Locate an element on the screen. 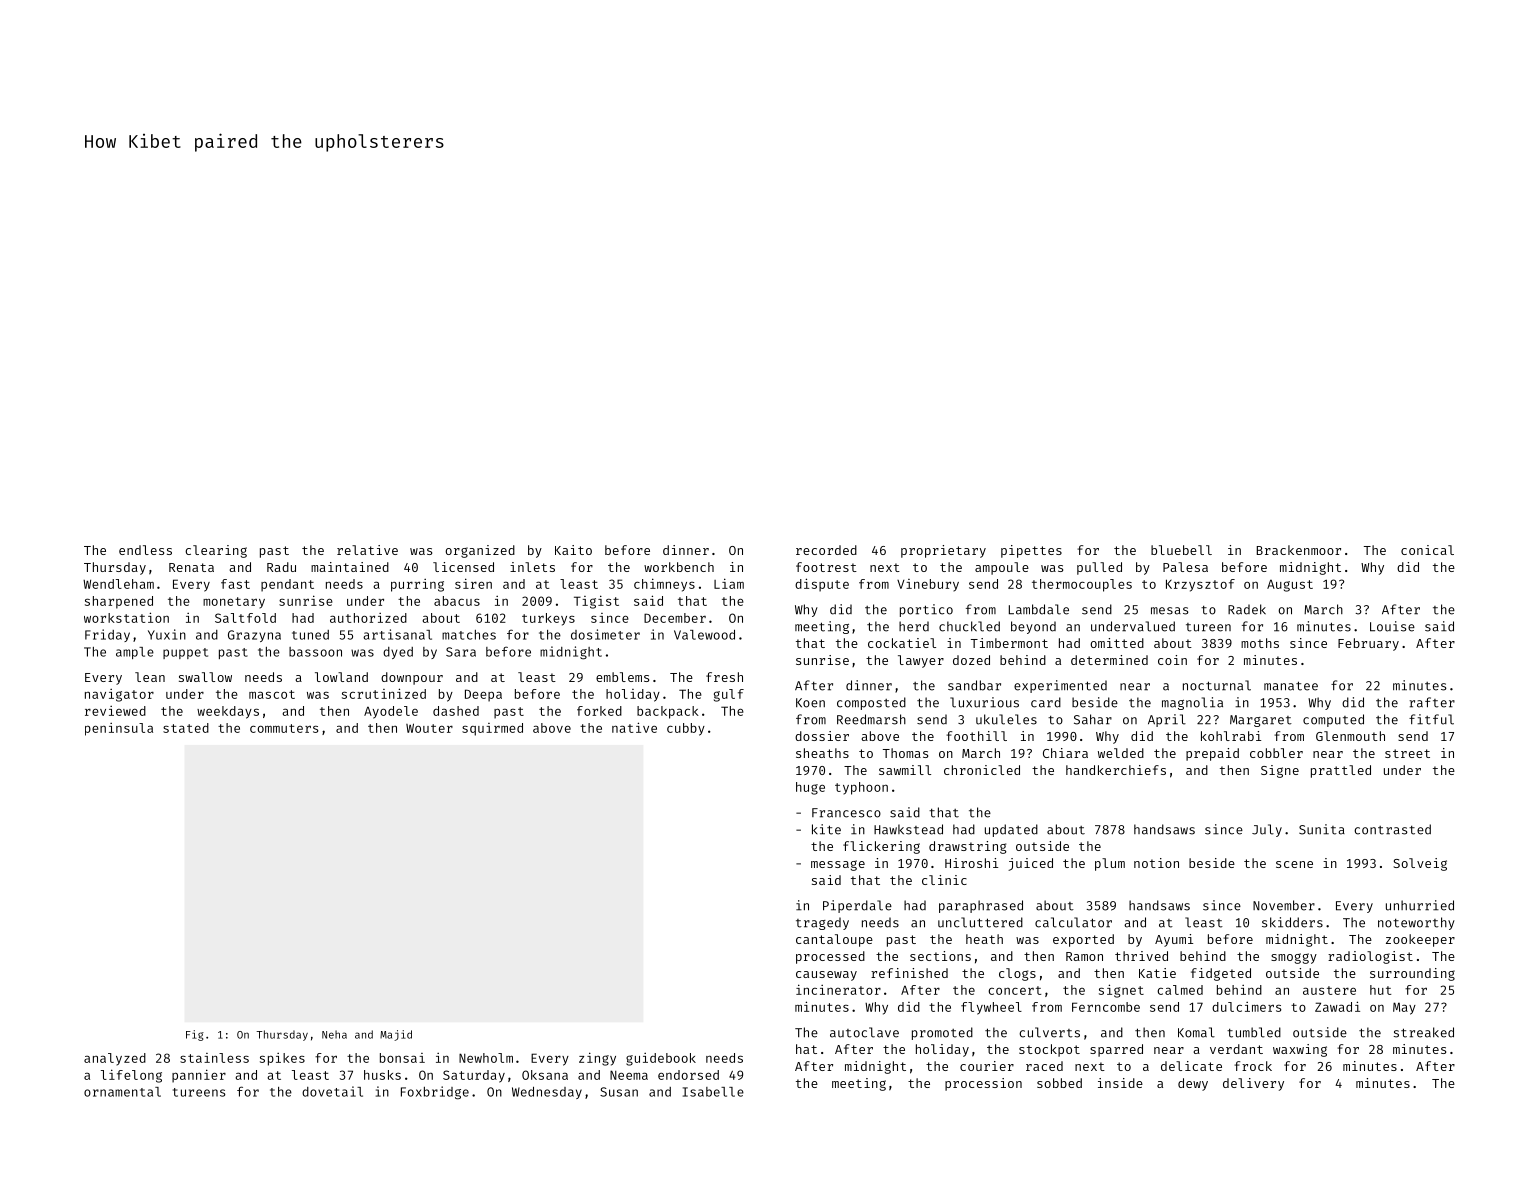 The width and height of the screenshot is (1539, 1189). Liam is located at coordinates (729, 583).
